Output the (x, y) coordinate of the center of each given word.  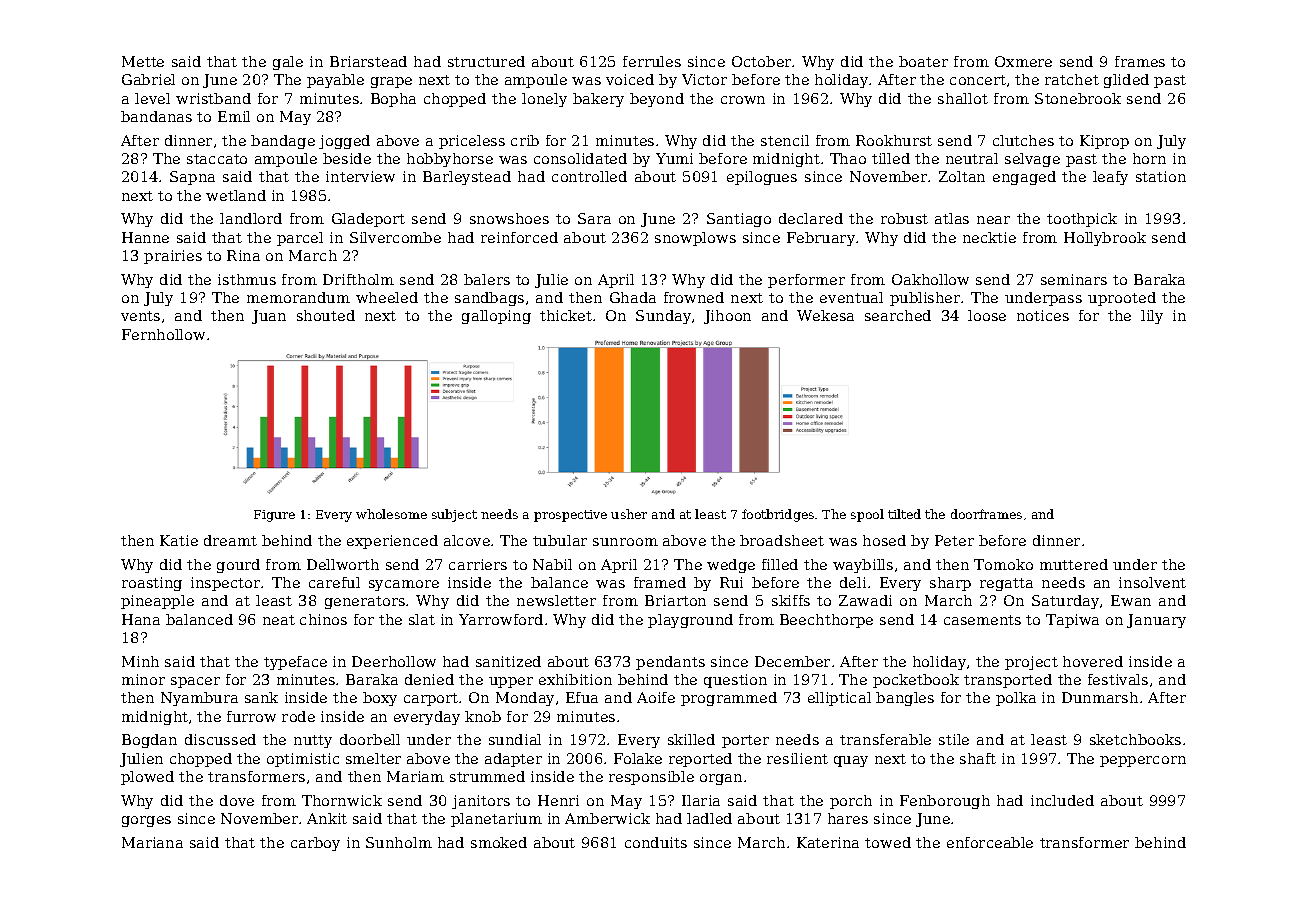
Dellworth (343, 564)
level (152, 98)
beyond (657, 100)
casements (982, 620)
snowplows (695, 239)
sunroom (625, 542)
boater (923, 61)
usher (629, 514)
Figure (274, 516)
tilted (904, 514)
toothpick (1082, 220)
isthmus (247, 279)
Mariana (152, 842)
